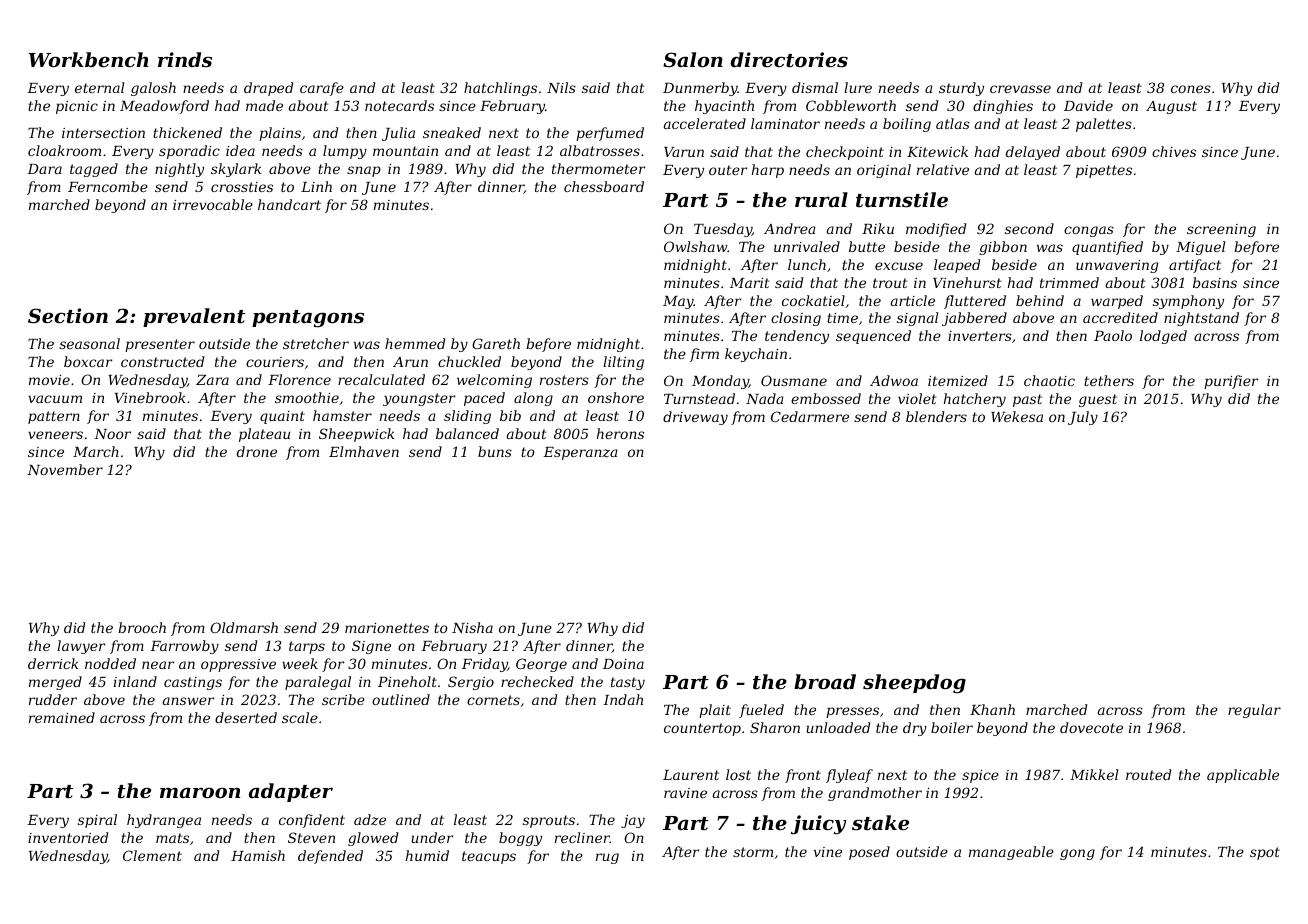  What do you see at coordinates (152, 855) in the screenshot?
I see `Clement` at bounding box center [152, 855].
